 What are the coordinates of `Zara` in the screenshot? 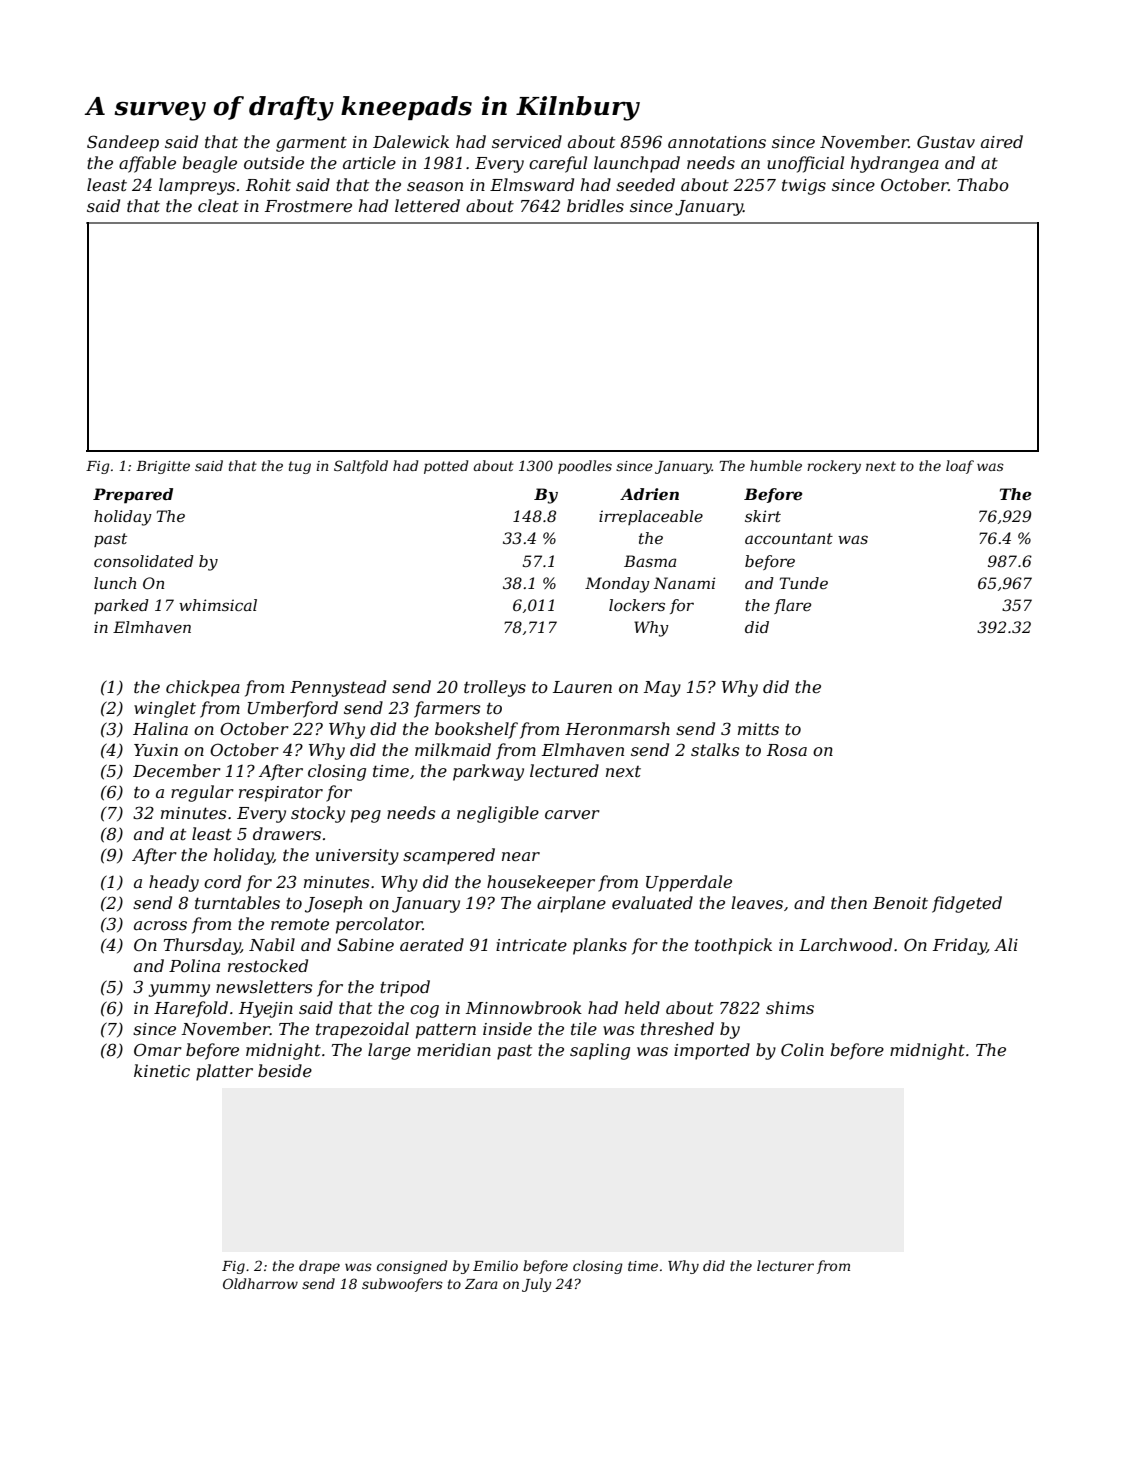 It's located at (481, 1284).
